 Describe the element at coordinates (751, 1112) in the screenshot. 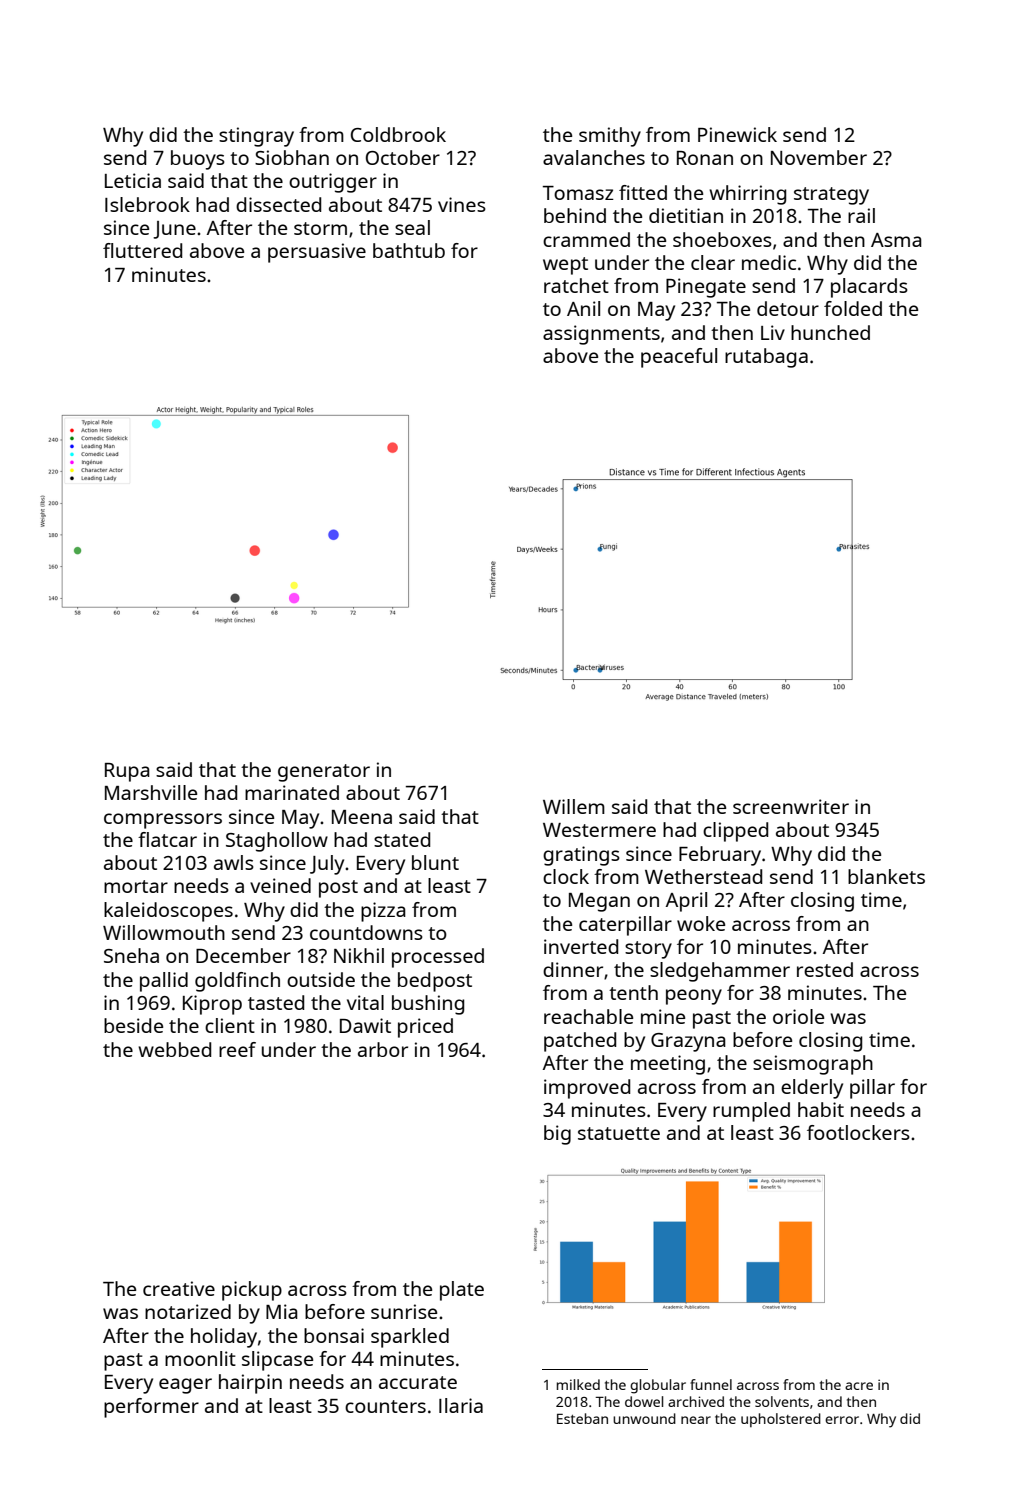

I see `rumpled` at that location.
